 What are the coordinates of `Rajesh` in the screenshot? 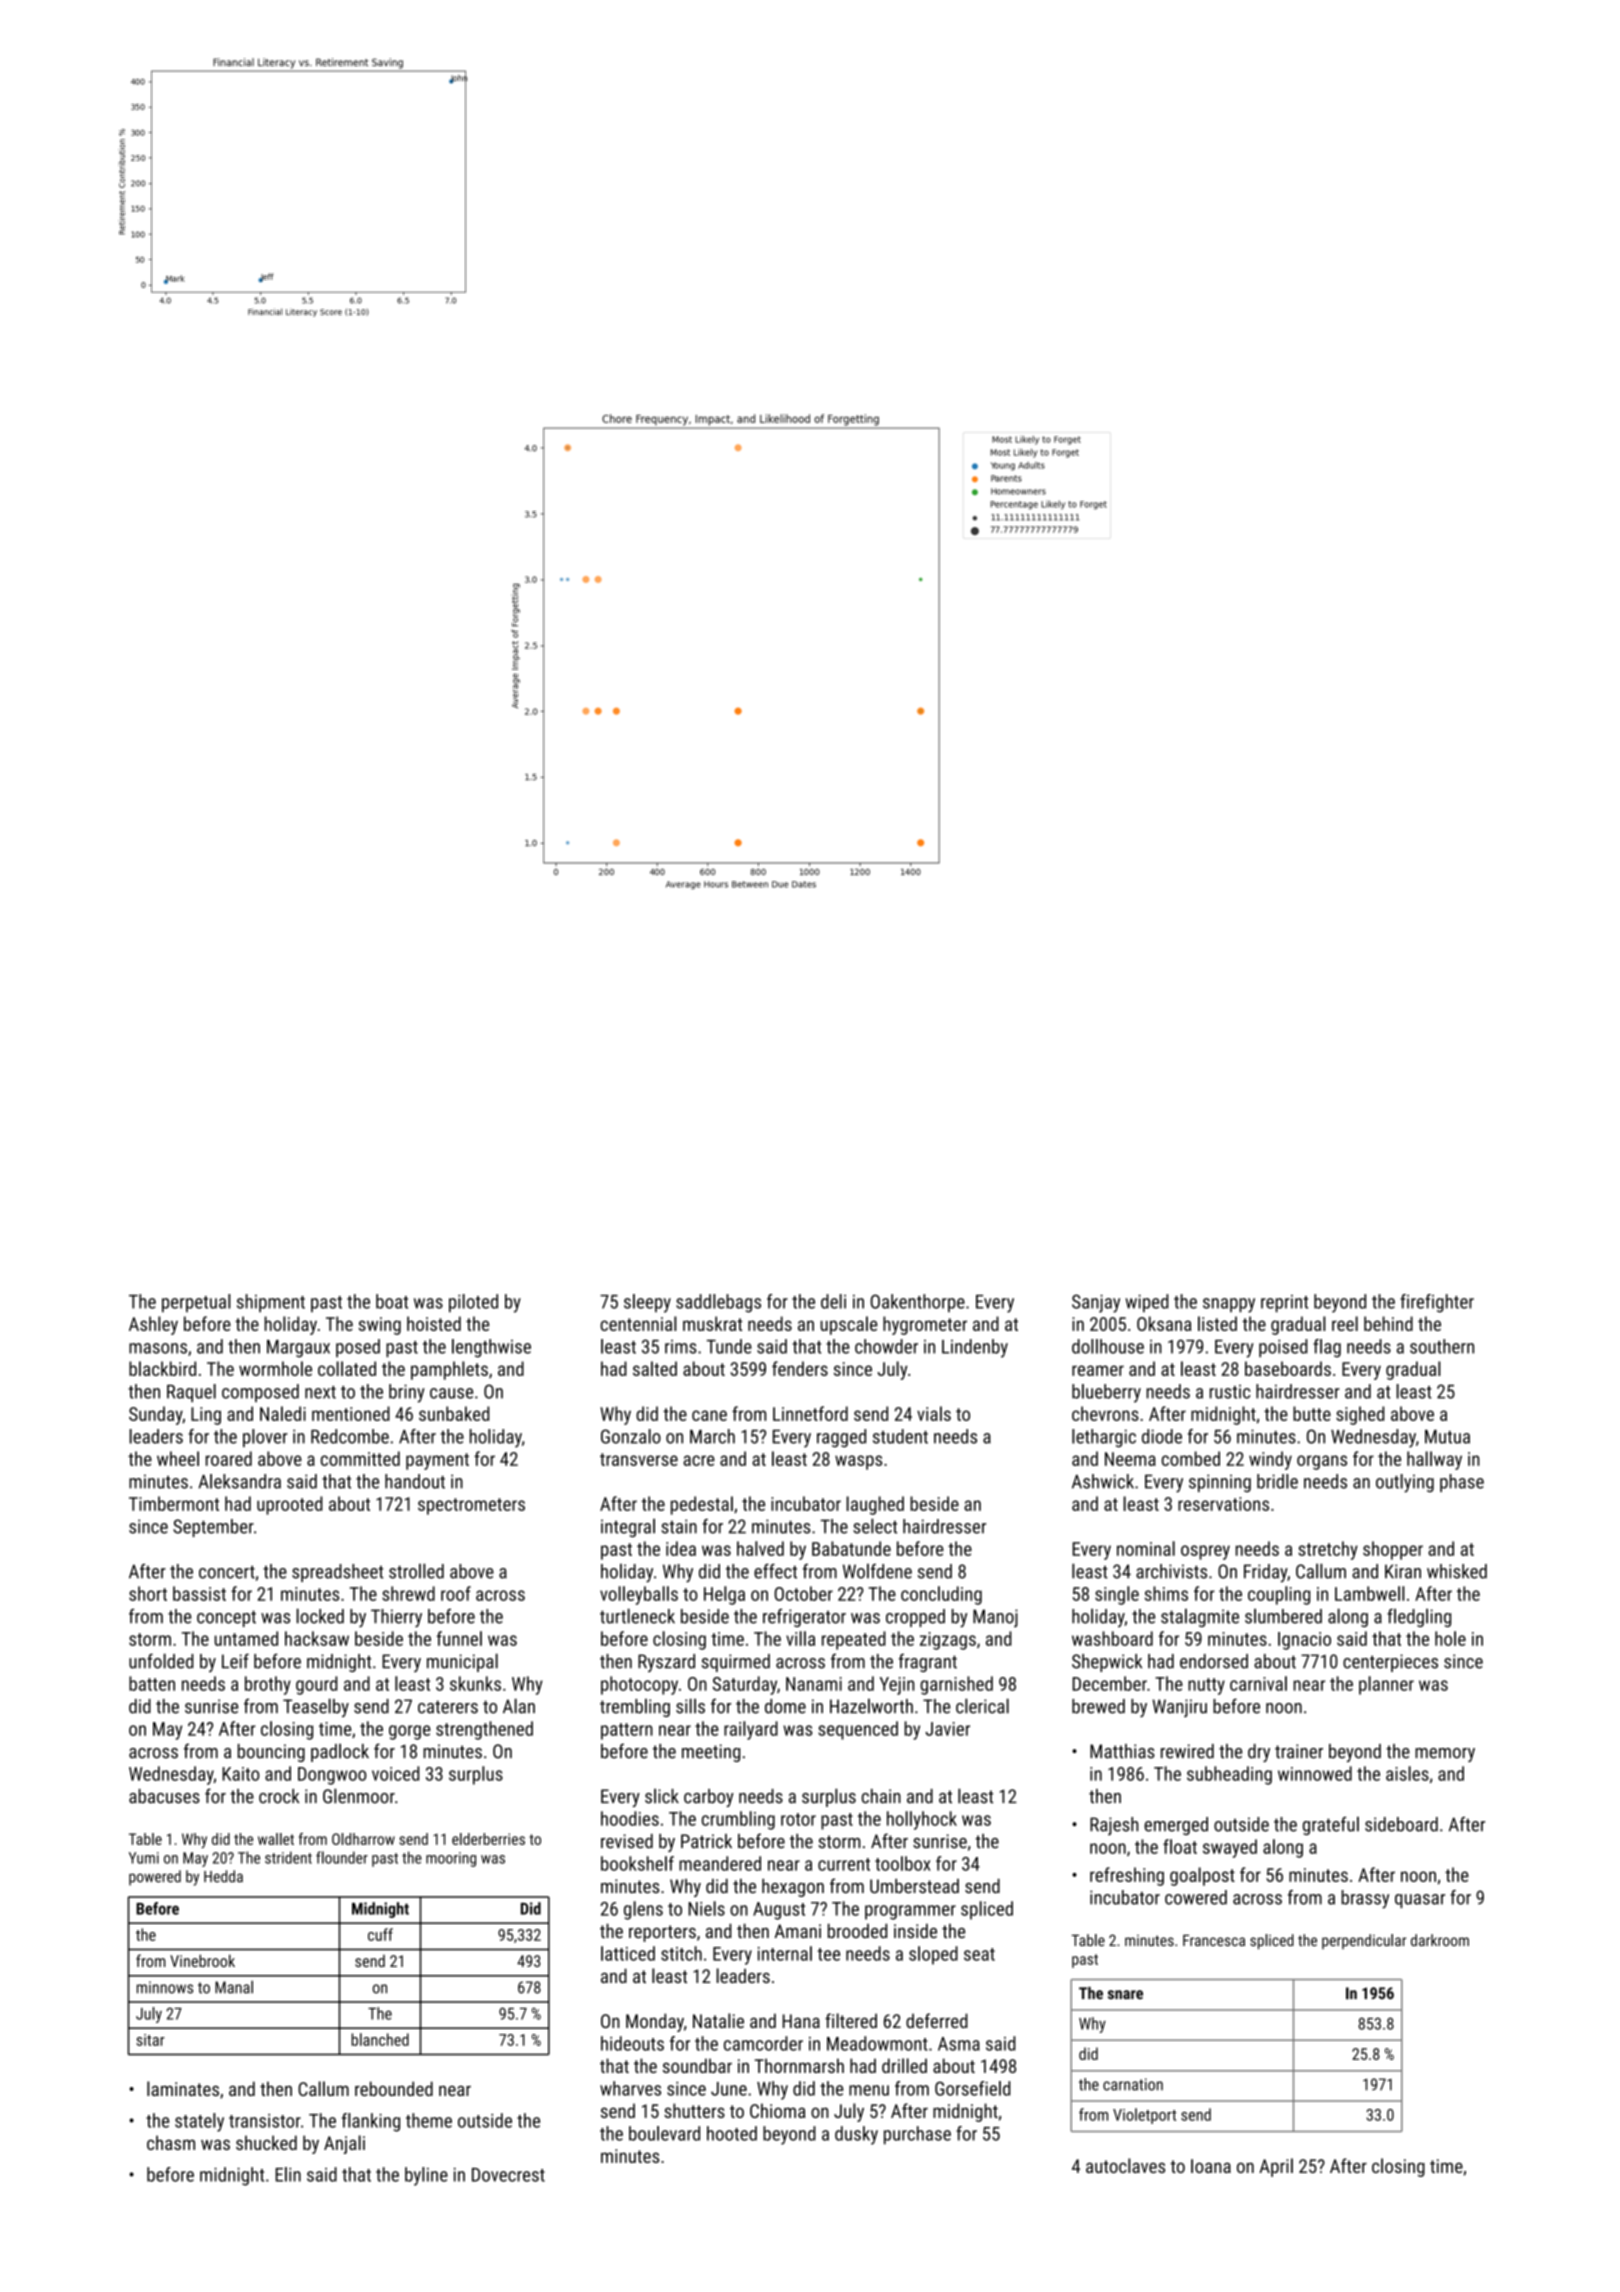 It's located at (1114, 1826).
